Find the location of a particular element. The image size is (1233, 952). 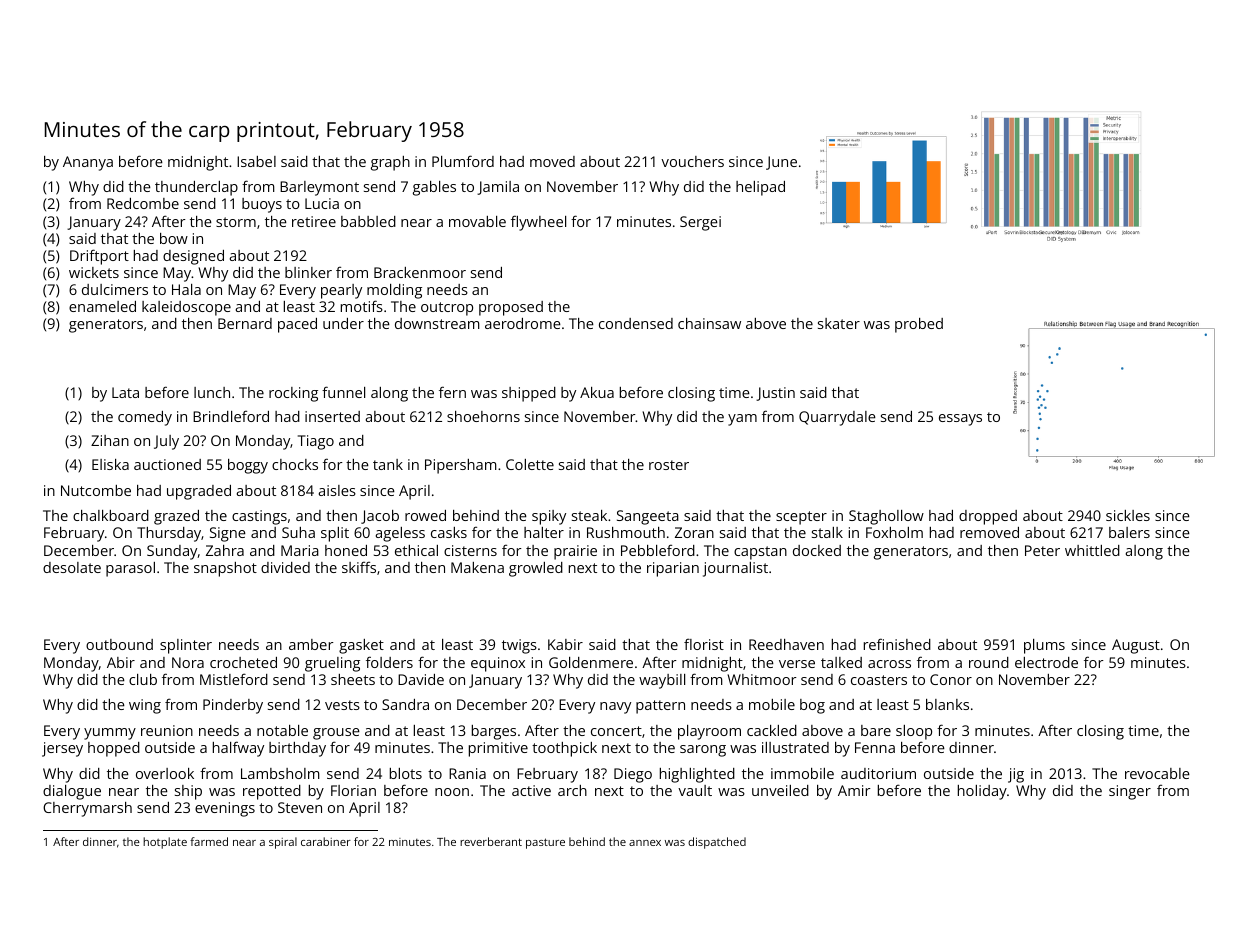

fern is located at coordinates (452, 392).
